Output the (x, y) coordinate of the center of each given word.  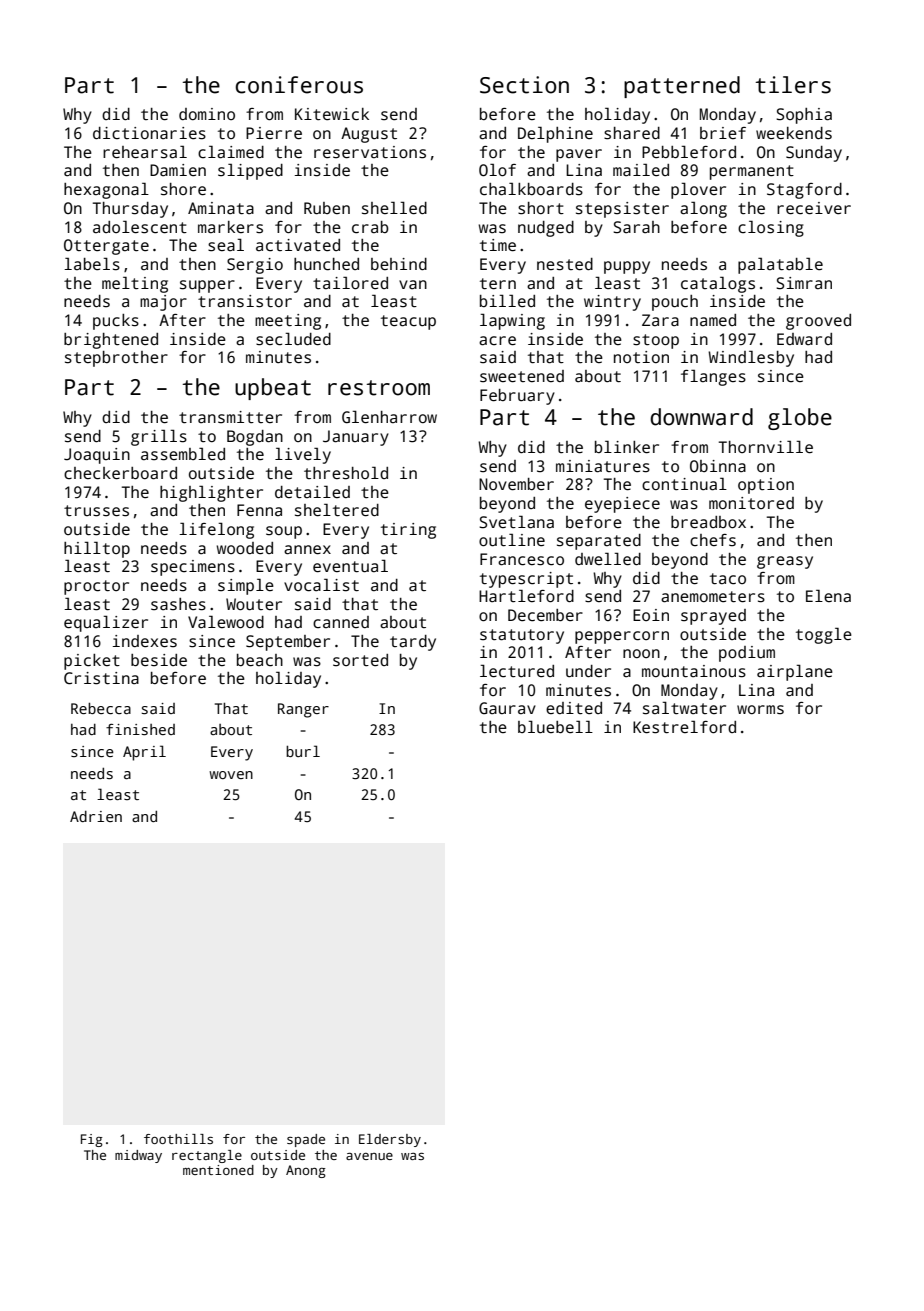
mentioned (218, 1170)
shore (183, 189)
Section (524, 85)
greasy (785, 562)
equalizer (106, 623)
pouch (675, 303)
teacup (408, 322)
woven (231, 775)
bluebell (555, 726)
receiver (814, 208)
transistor (245, 301)
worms (760, 710)
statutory (522, 636)
